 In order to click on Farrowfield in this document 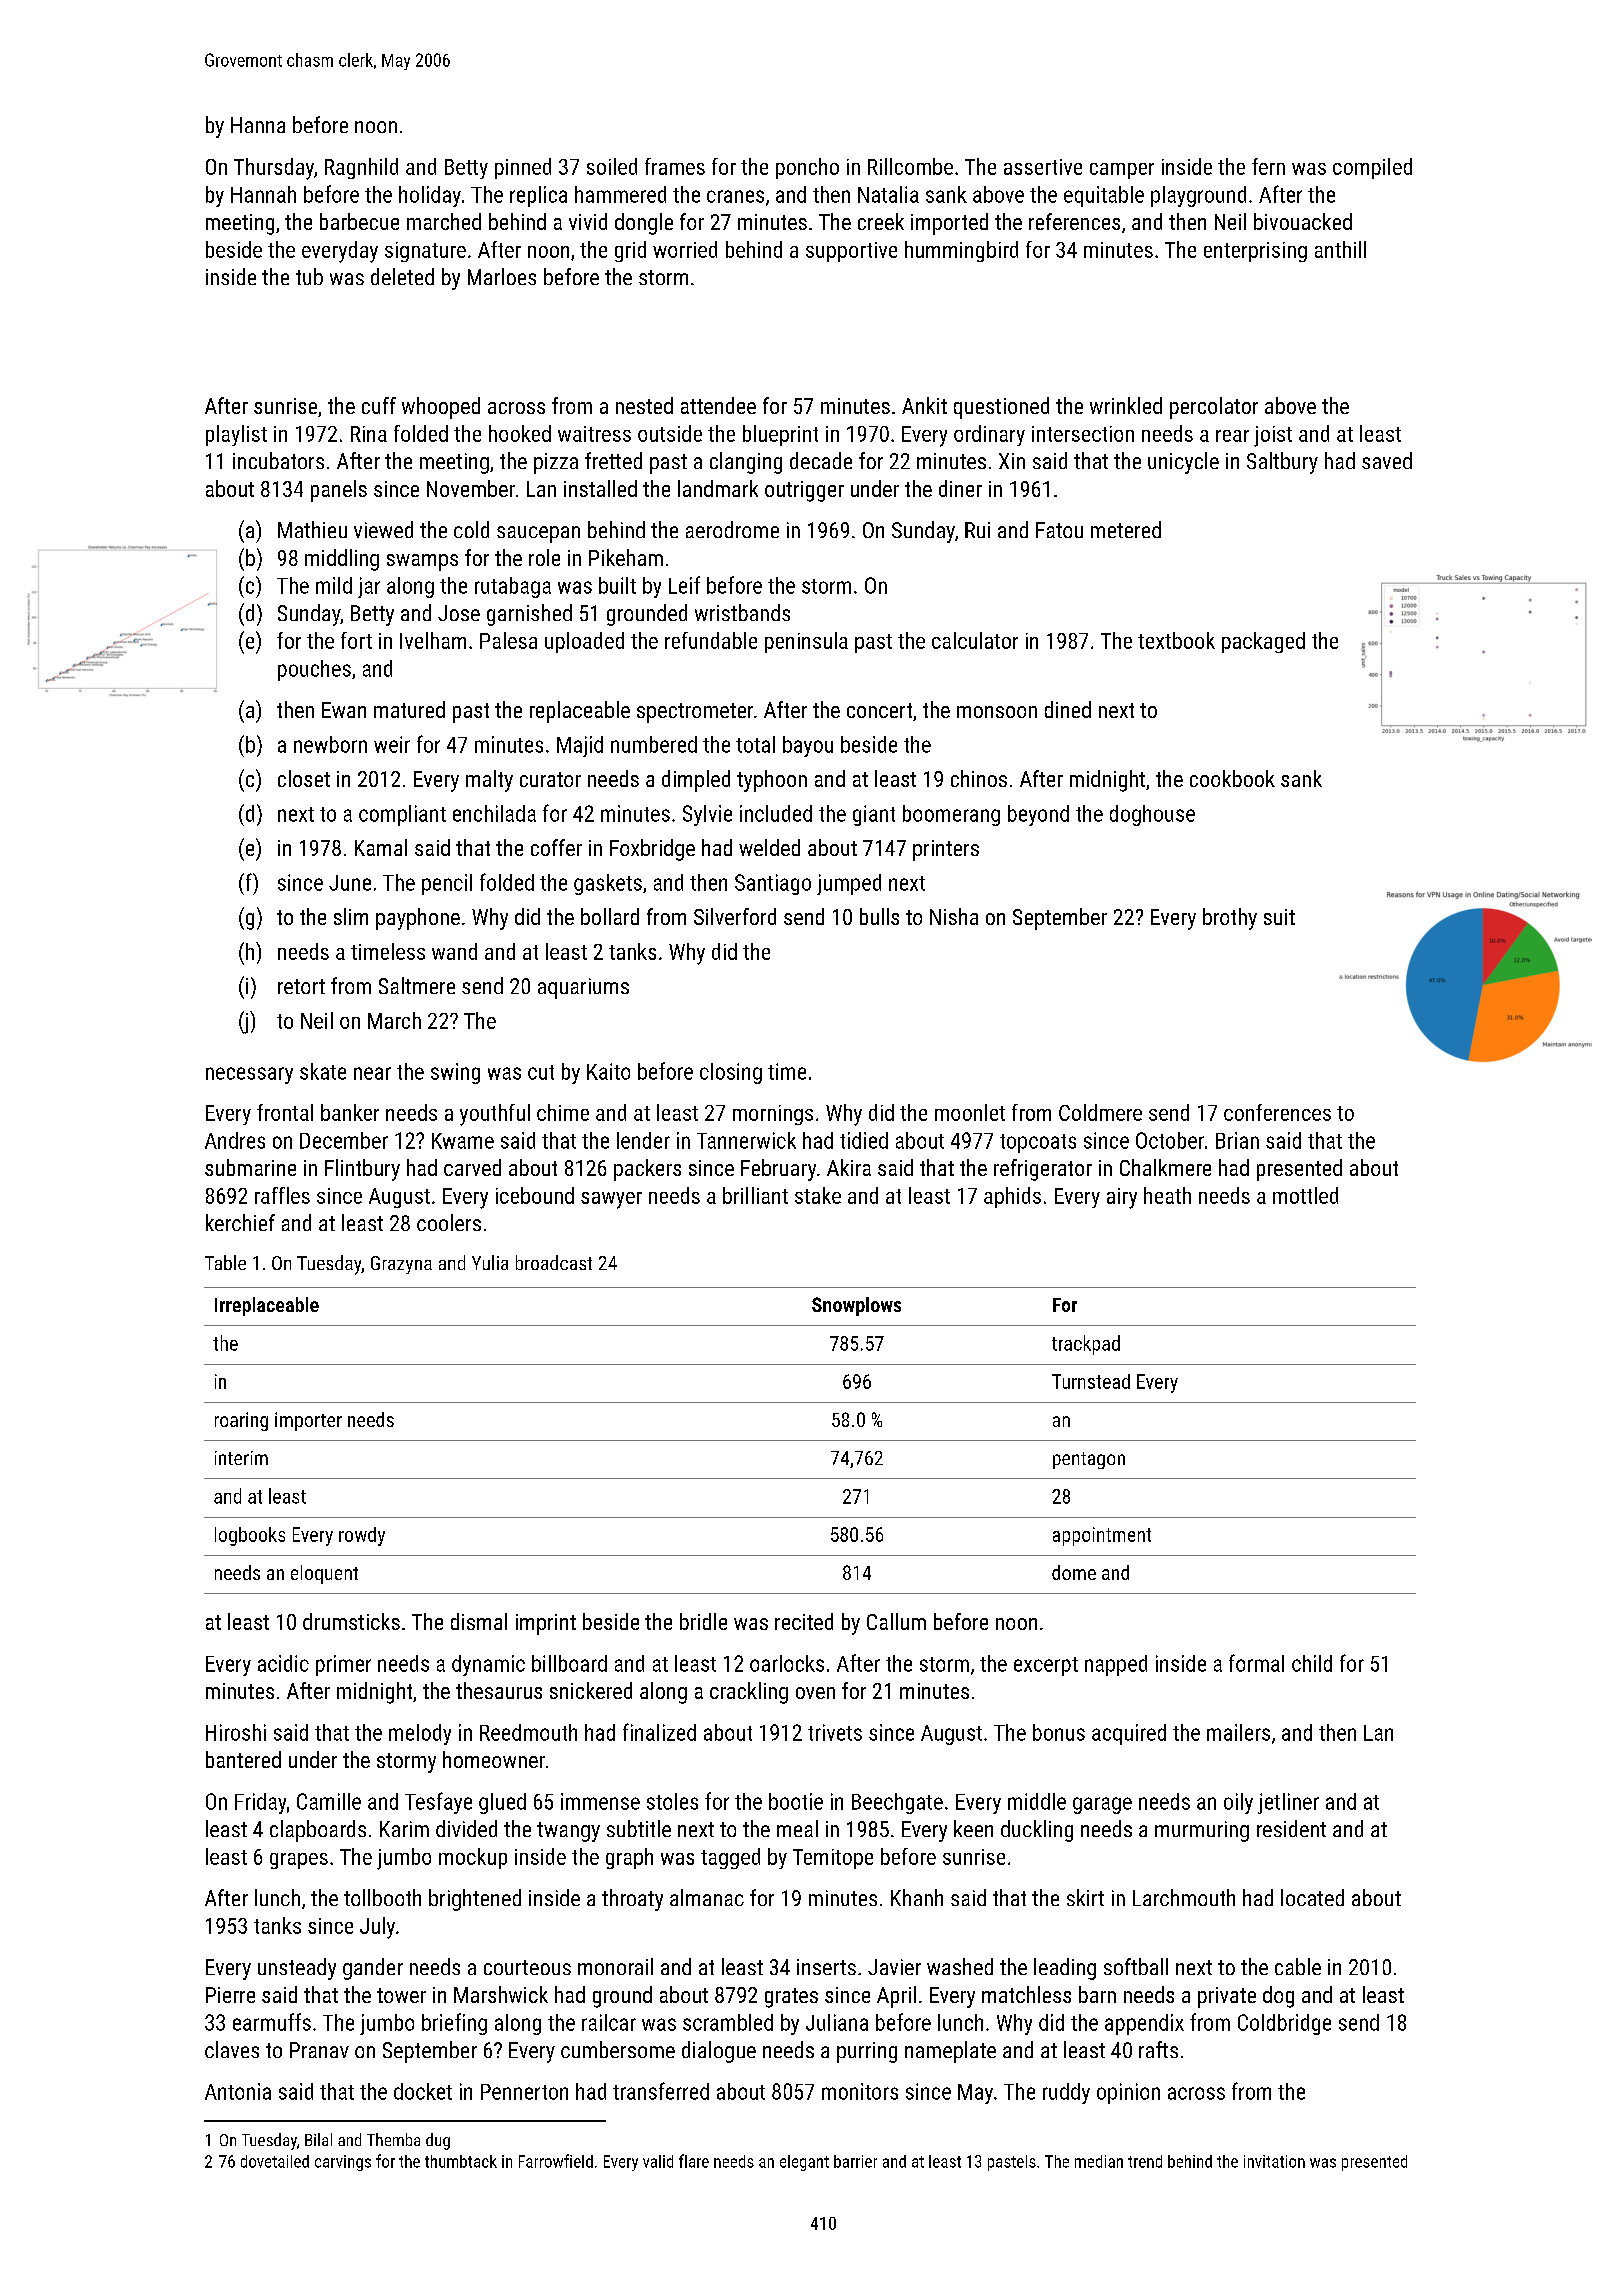, I will do `click(556, 2161)`.
